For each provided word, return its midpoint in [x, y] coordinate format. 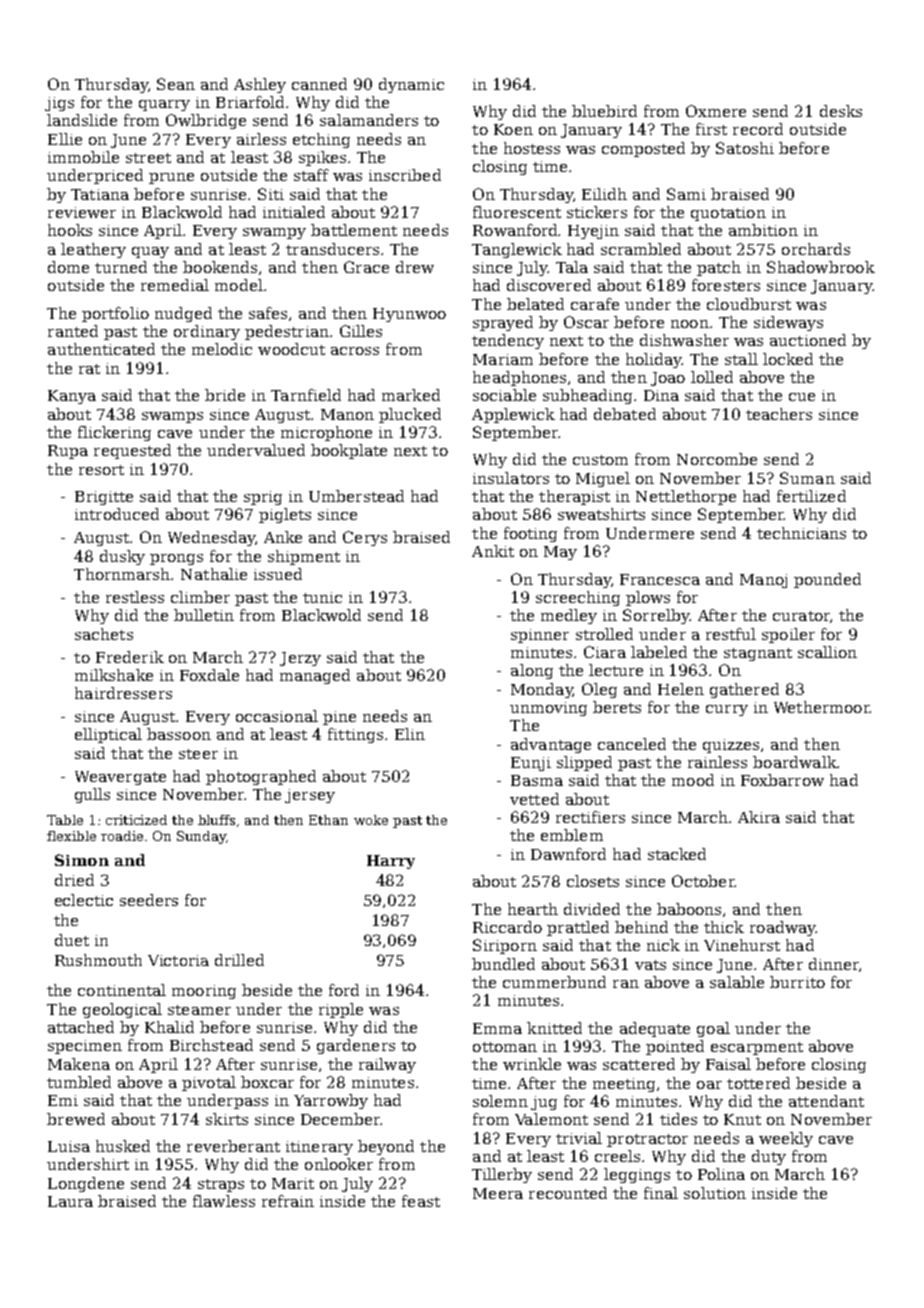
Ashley [260, 85]
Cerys [365, 538]
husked [123, 1146]
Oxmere [716, 111]
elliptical [108, 735]
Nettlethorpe [686, 497]
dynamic [411, 85]
